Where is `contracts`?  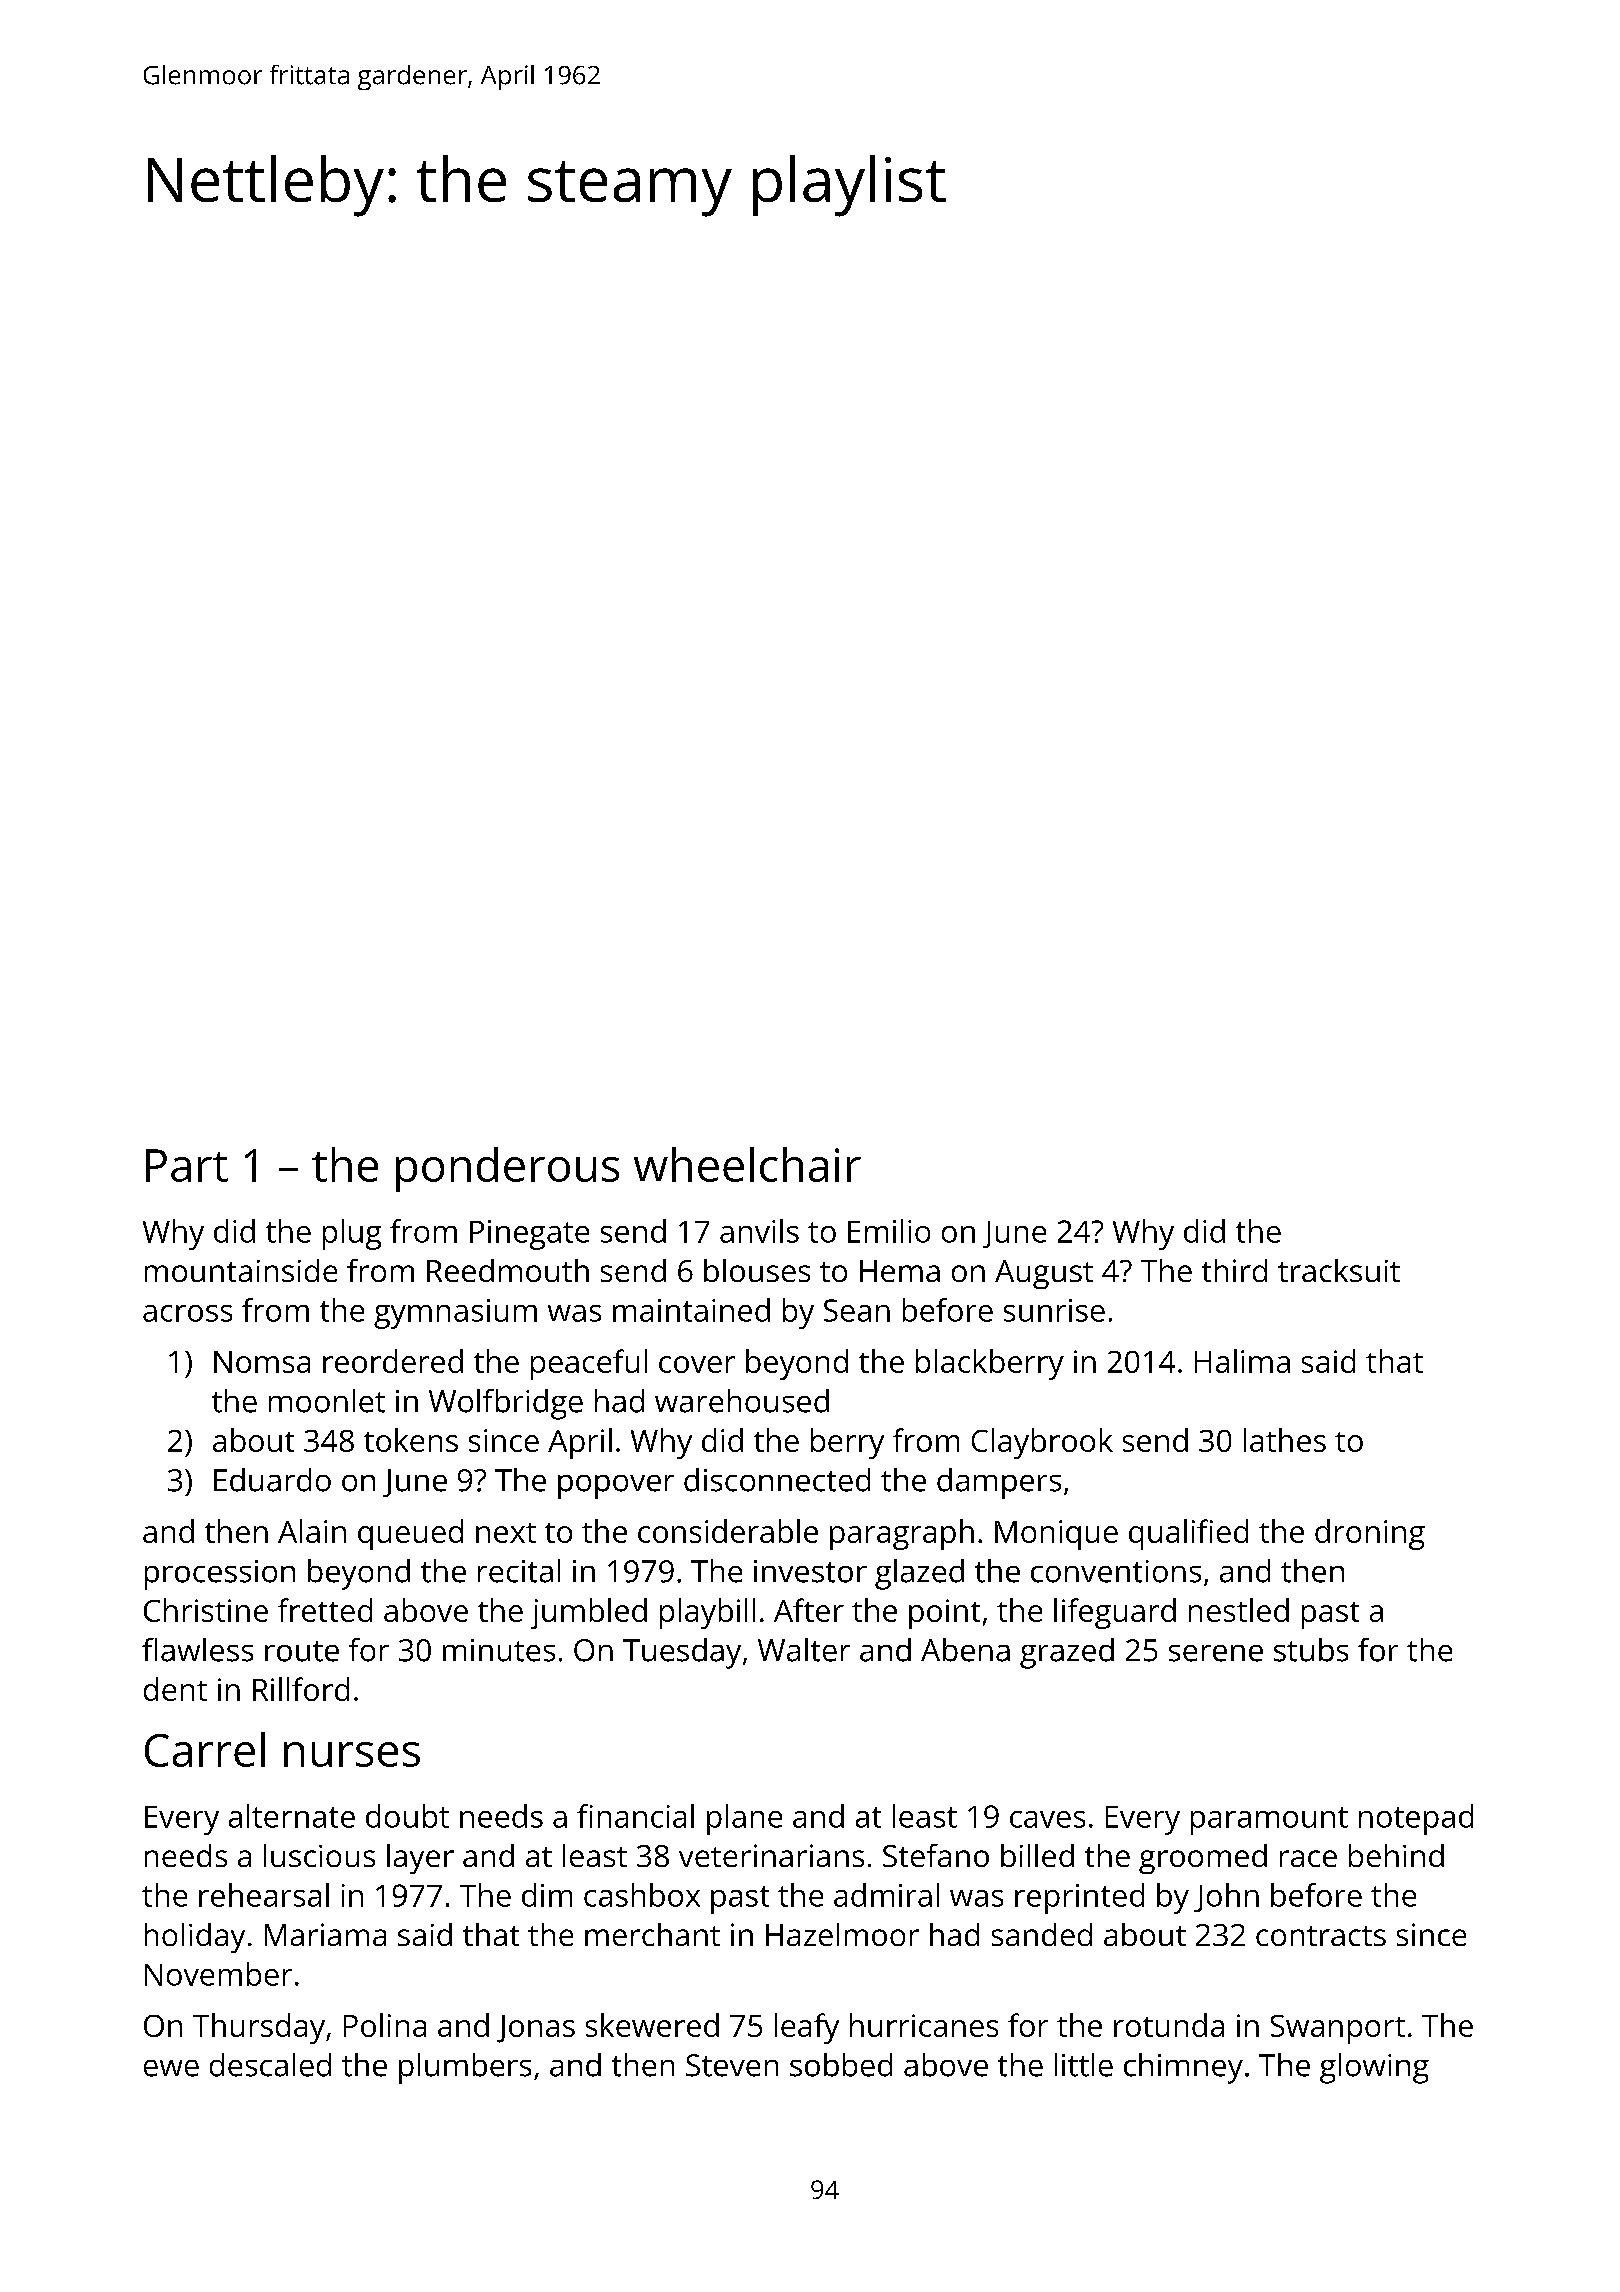
contracts is located at coordinates (1321, 1936).
